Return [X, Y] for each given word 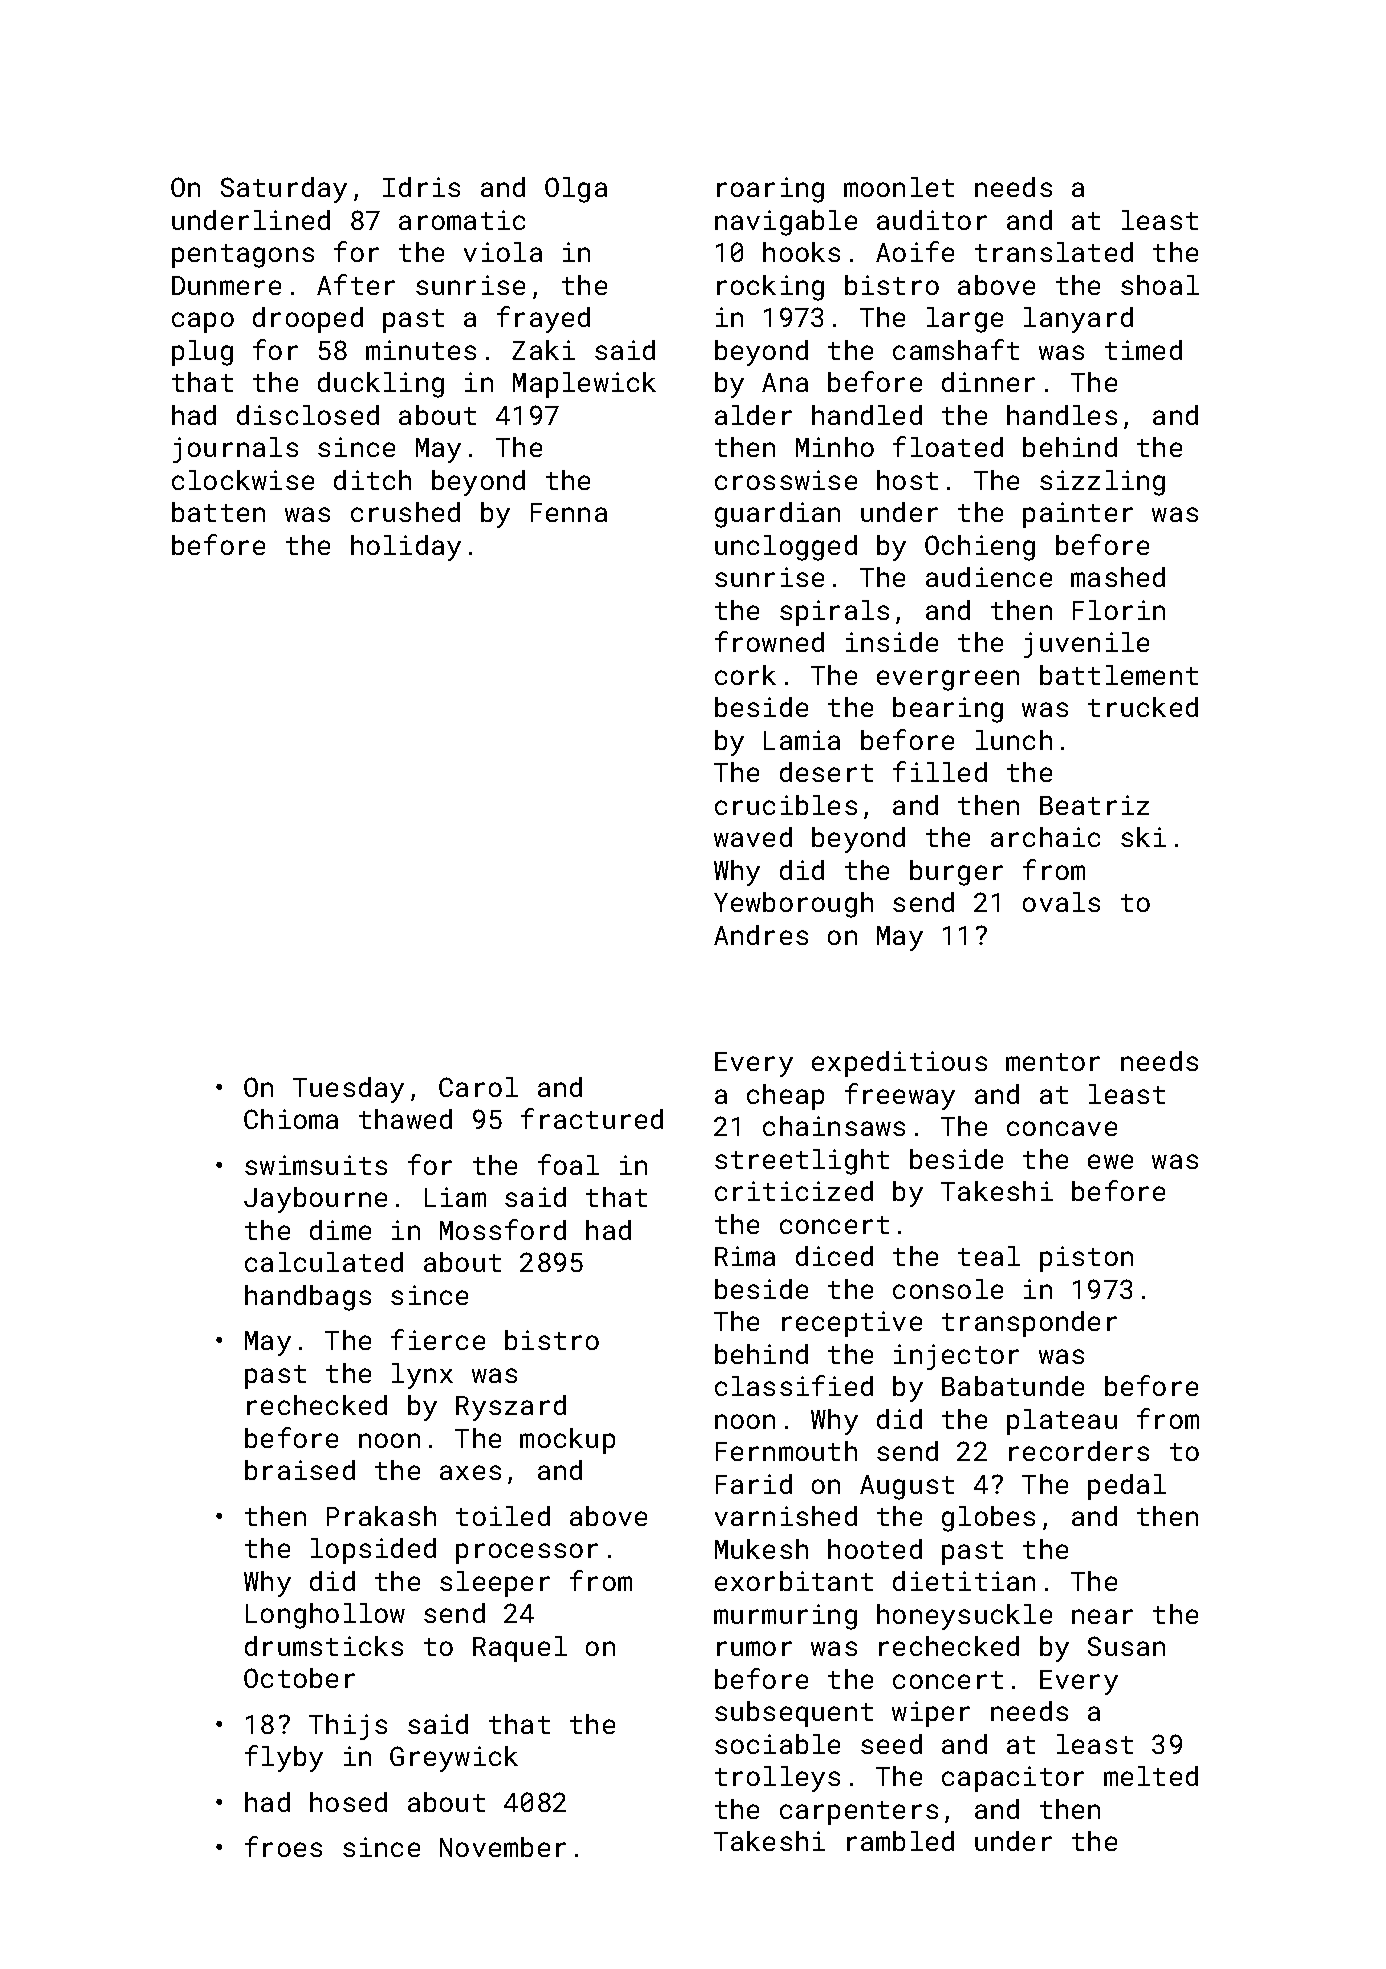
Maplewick [584, 385]
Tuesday [348, 1090]
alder [753, 415]
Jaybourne [315, 1200]
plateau [1062, 1422]
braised [300, 1470]
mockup [567, 1441]
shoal [1160, 285]
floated [948, 446]
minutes [421, 350]
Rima [745, 1256]
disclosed [308, 415]
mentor [1053, 1062]
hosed [348, 1802]
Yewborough [793, 905]
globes [988, 1519]
